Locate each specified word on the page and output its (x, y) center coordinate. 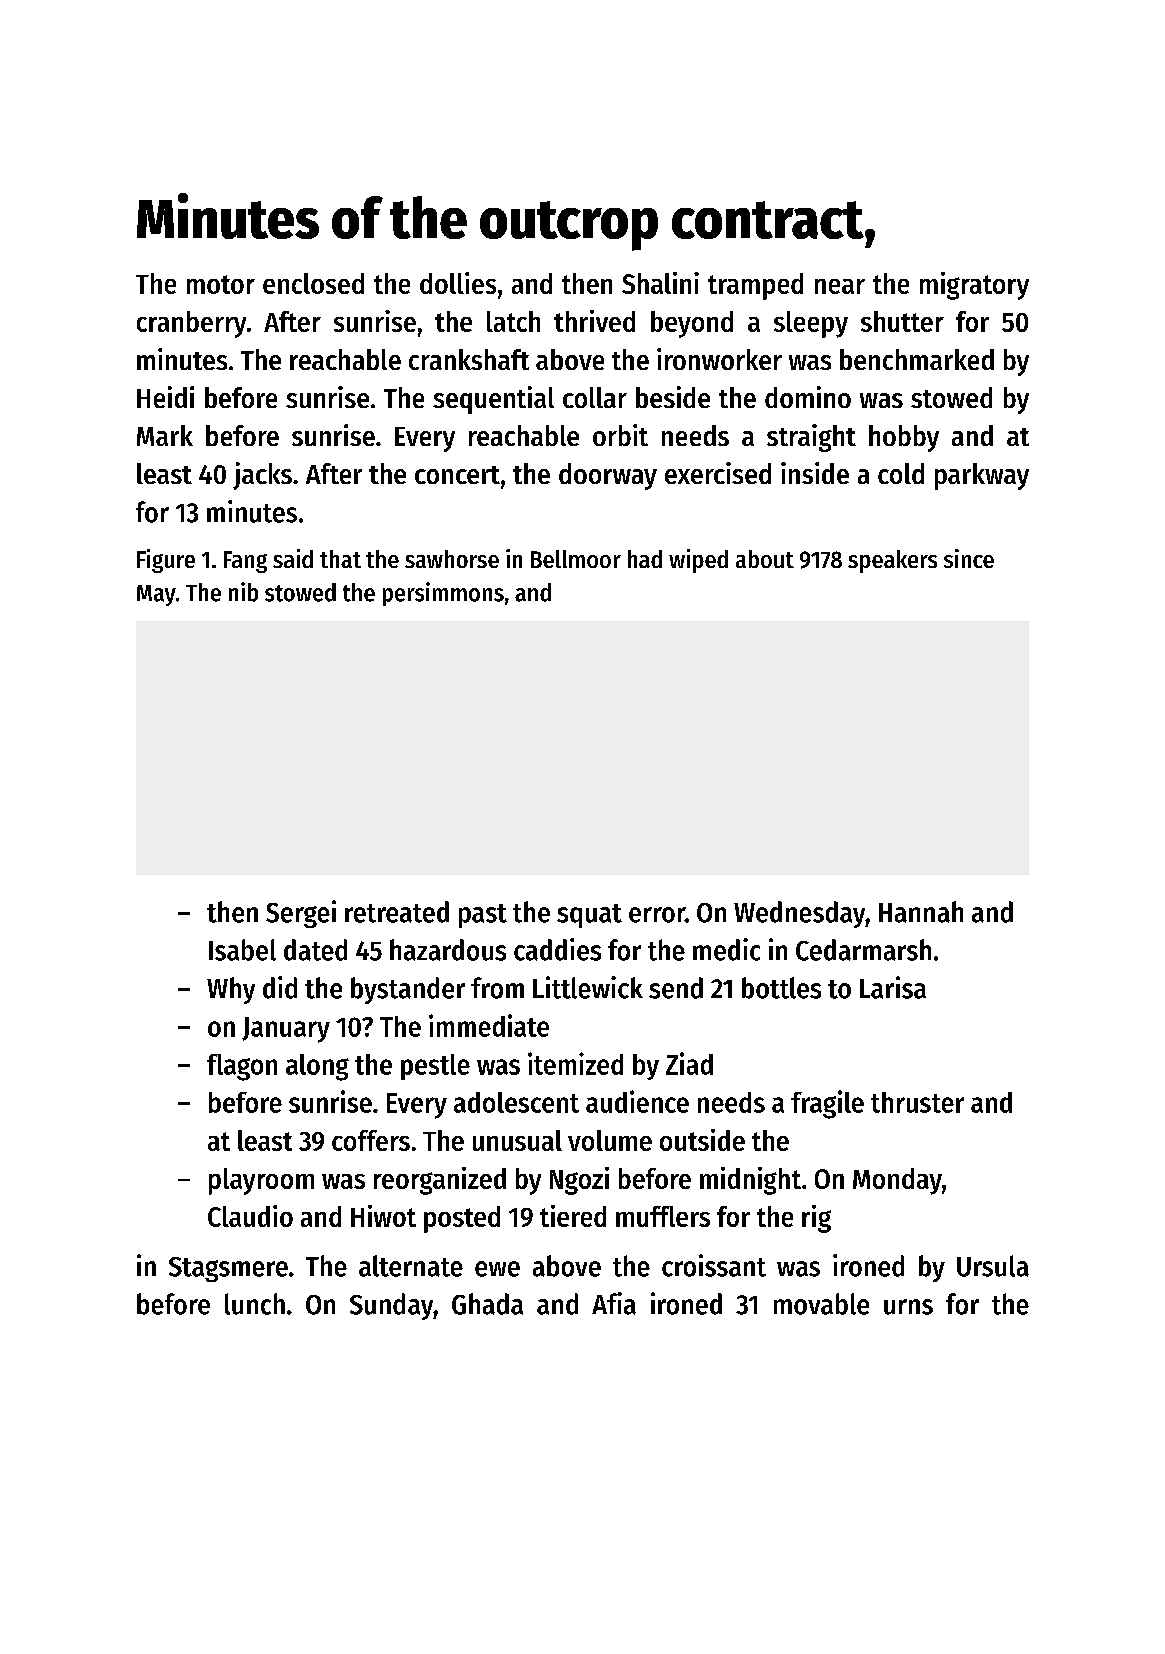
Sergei (301, 914)
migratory (974, 286)
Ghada (487, 1304)
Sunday (391, 1306)
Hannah (921, 912)
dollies (458, 283)
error (657, 915)
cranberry (191, 324)
